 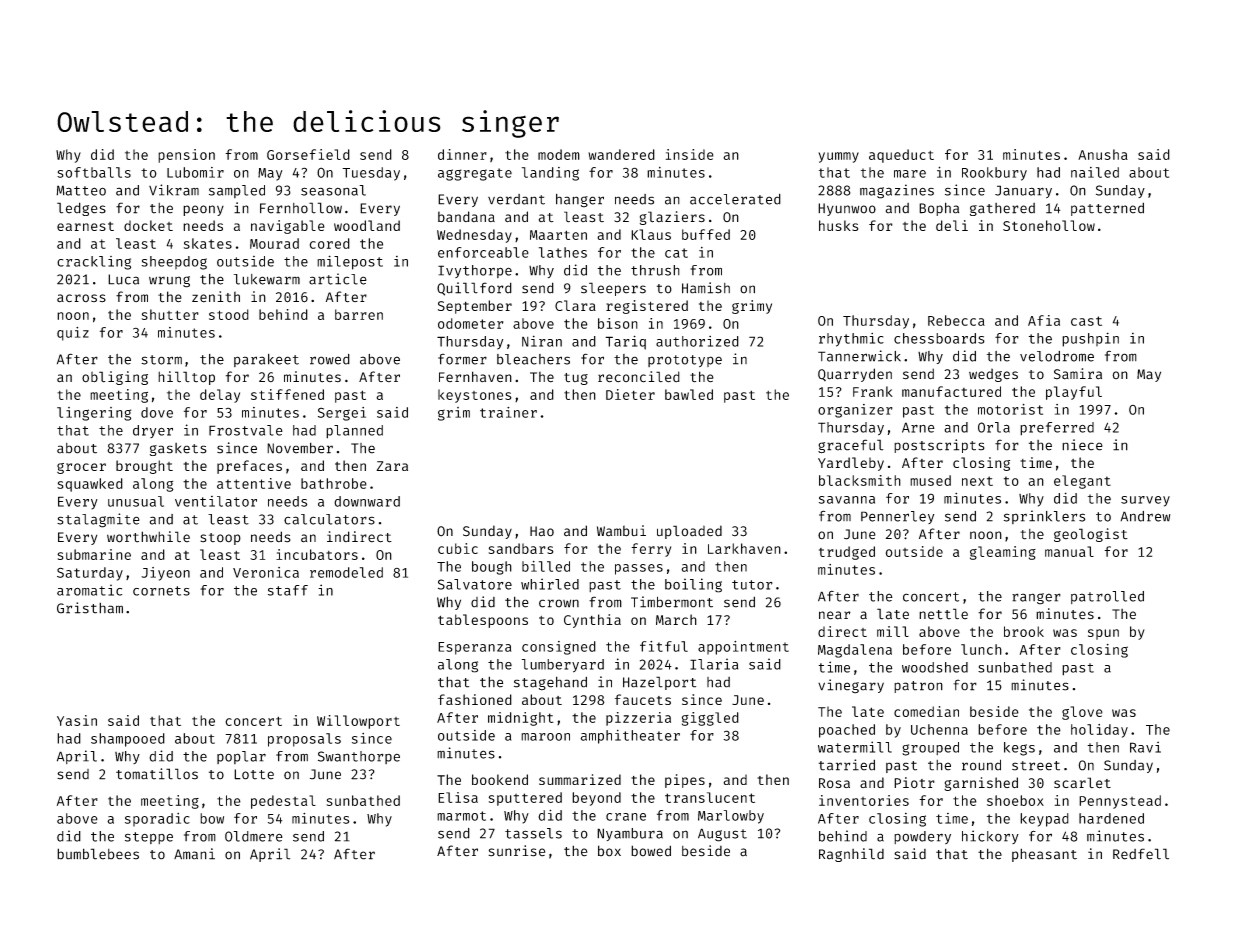 What do you see at coordinates (475, 174) in the screenshot?
I see `aggregate` at bounding box center [475, 174].
